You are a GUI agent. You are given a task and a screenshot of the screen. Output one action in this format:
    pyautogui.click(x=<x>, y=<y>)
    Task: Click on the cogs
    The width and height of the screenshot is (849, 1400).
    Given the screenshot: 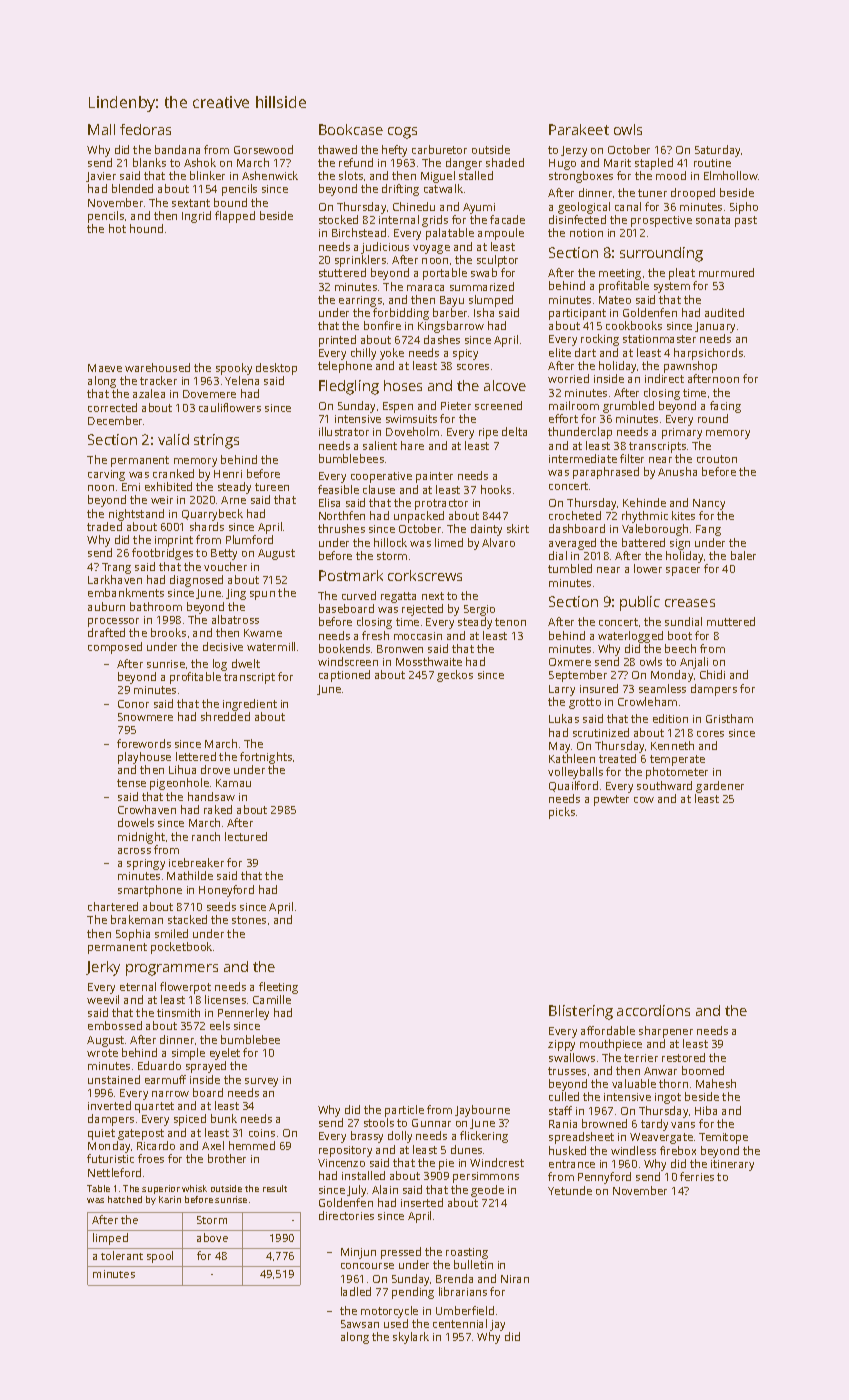 What is the action you would take?
    pyautogui.click(x=402, y=133)
